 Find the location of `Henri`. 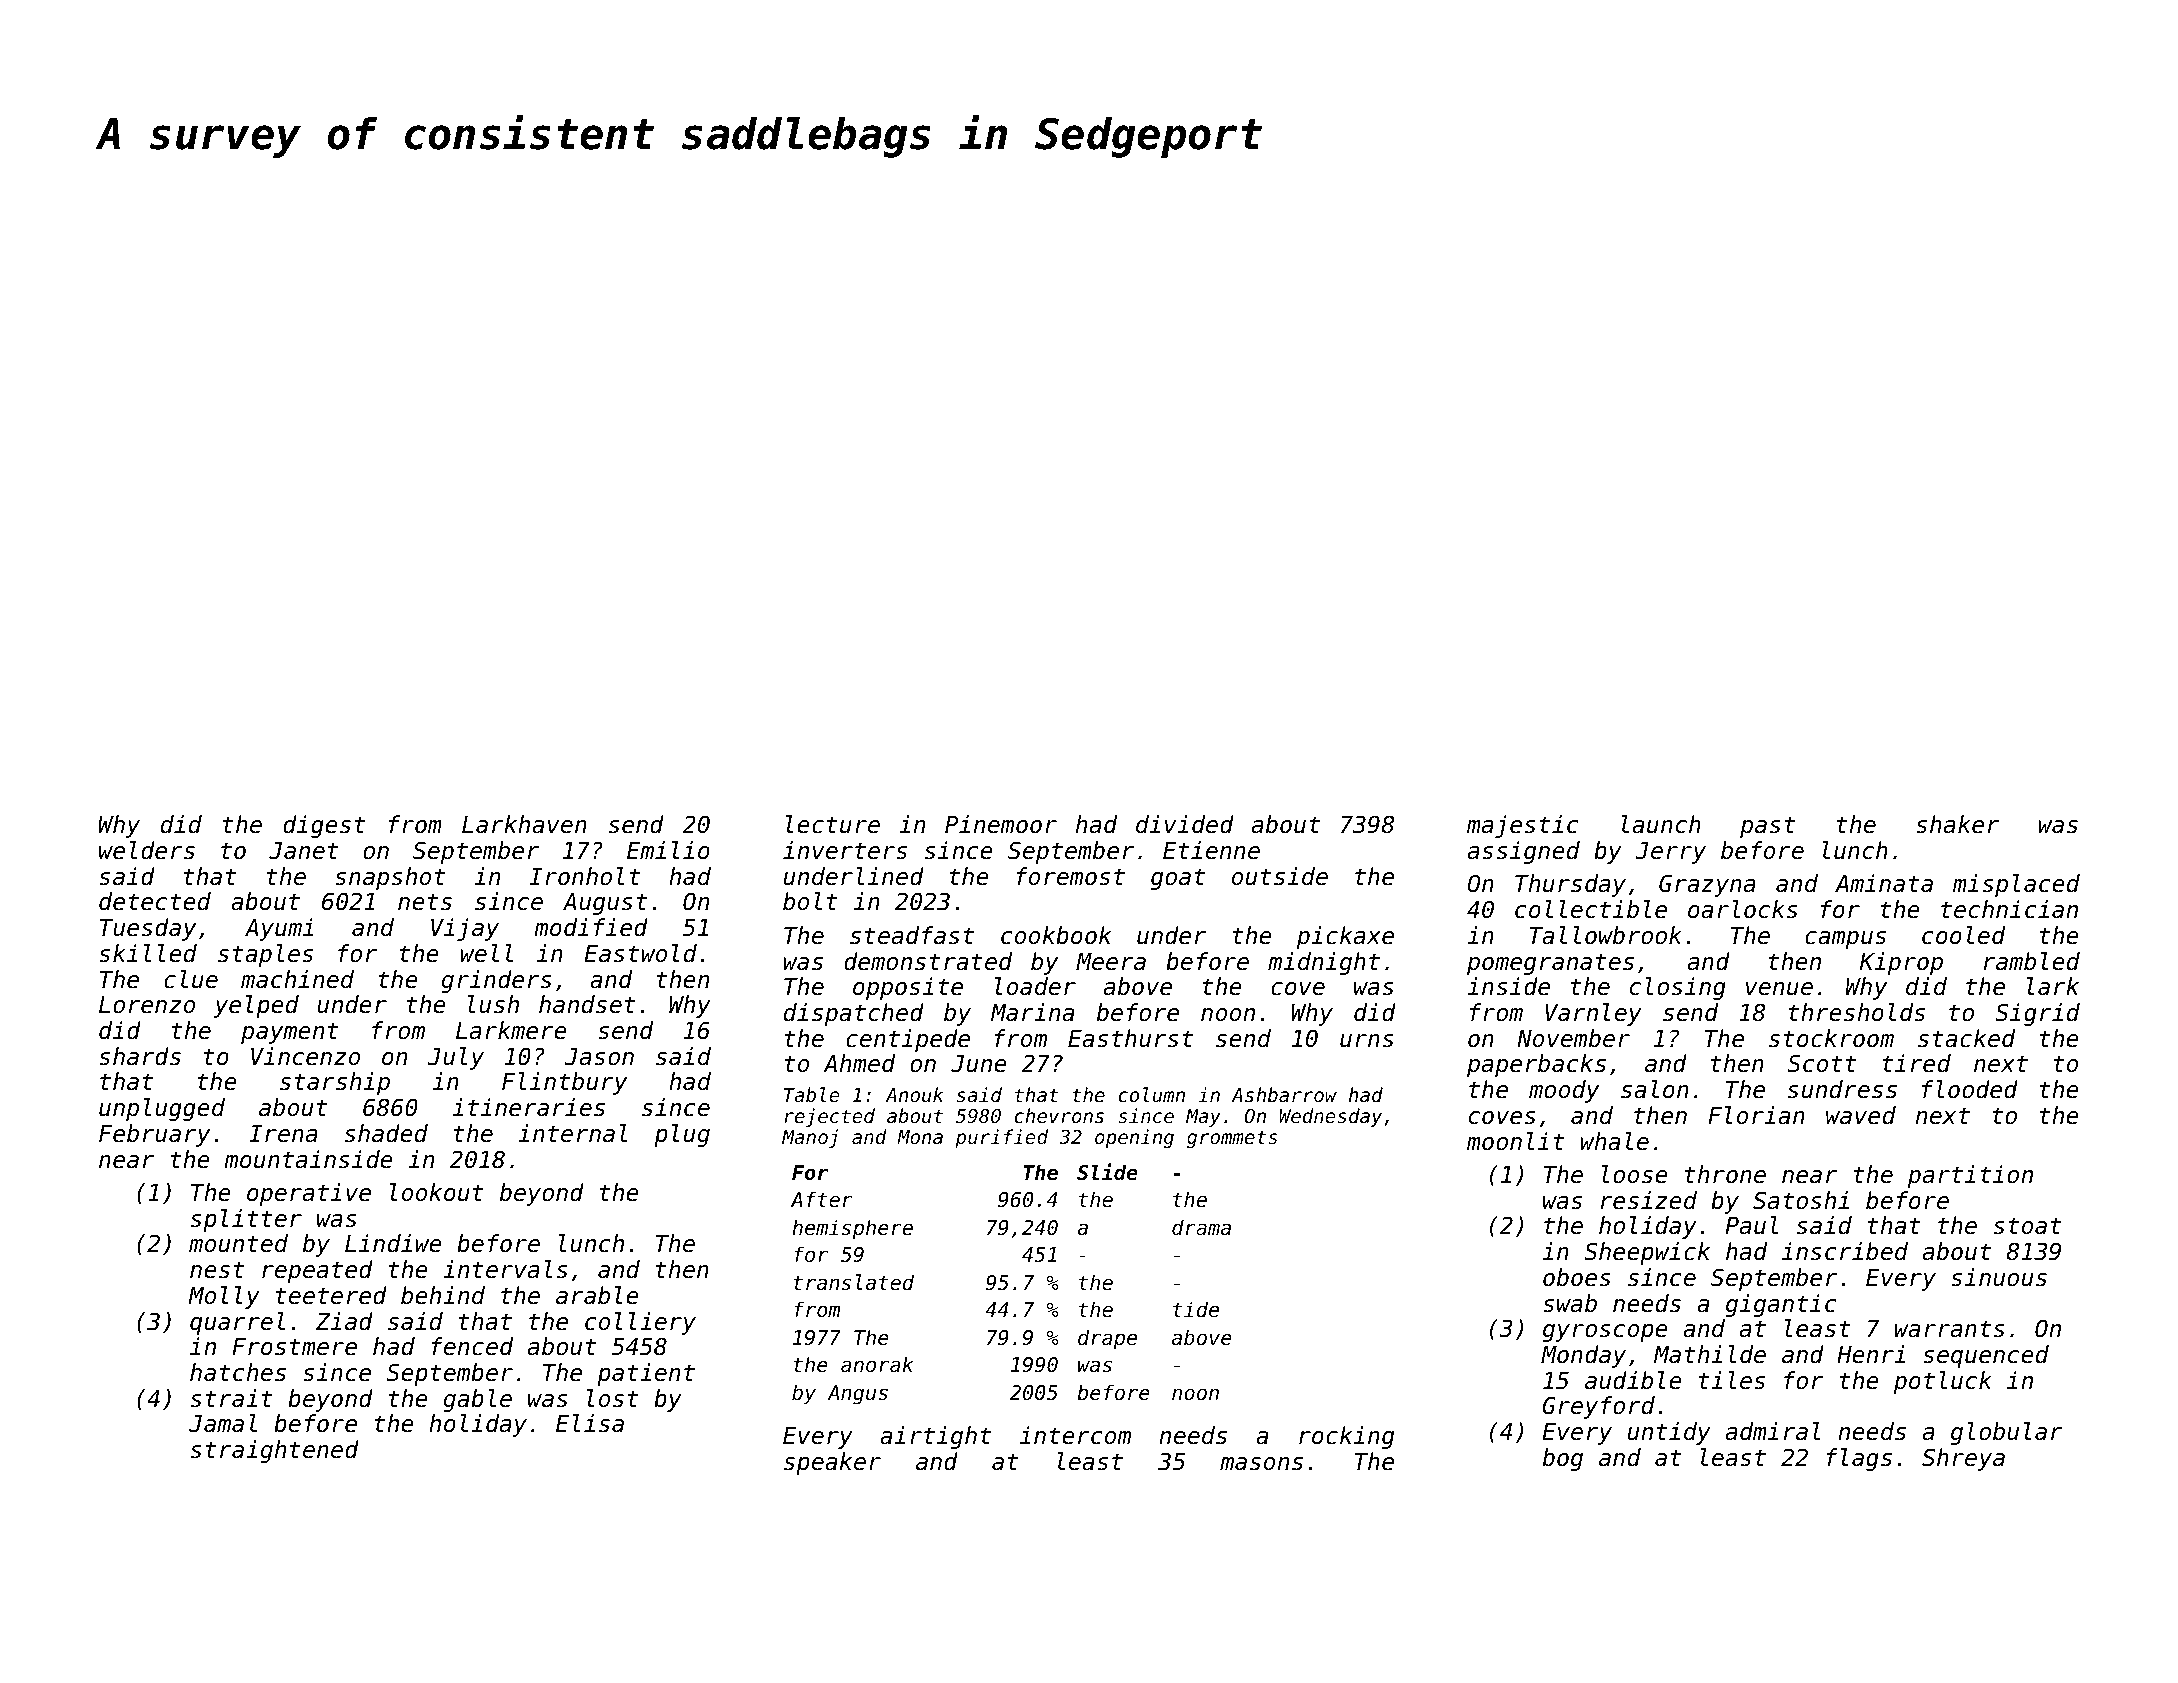

Henri is located at coordinates (1871, 1354).
